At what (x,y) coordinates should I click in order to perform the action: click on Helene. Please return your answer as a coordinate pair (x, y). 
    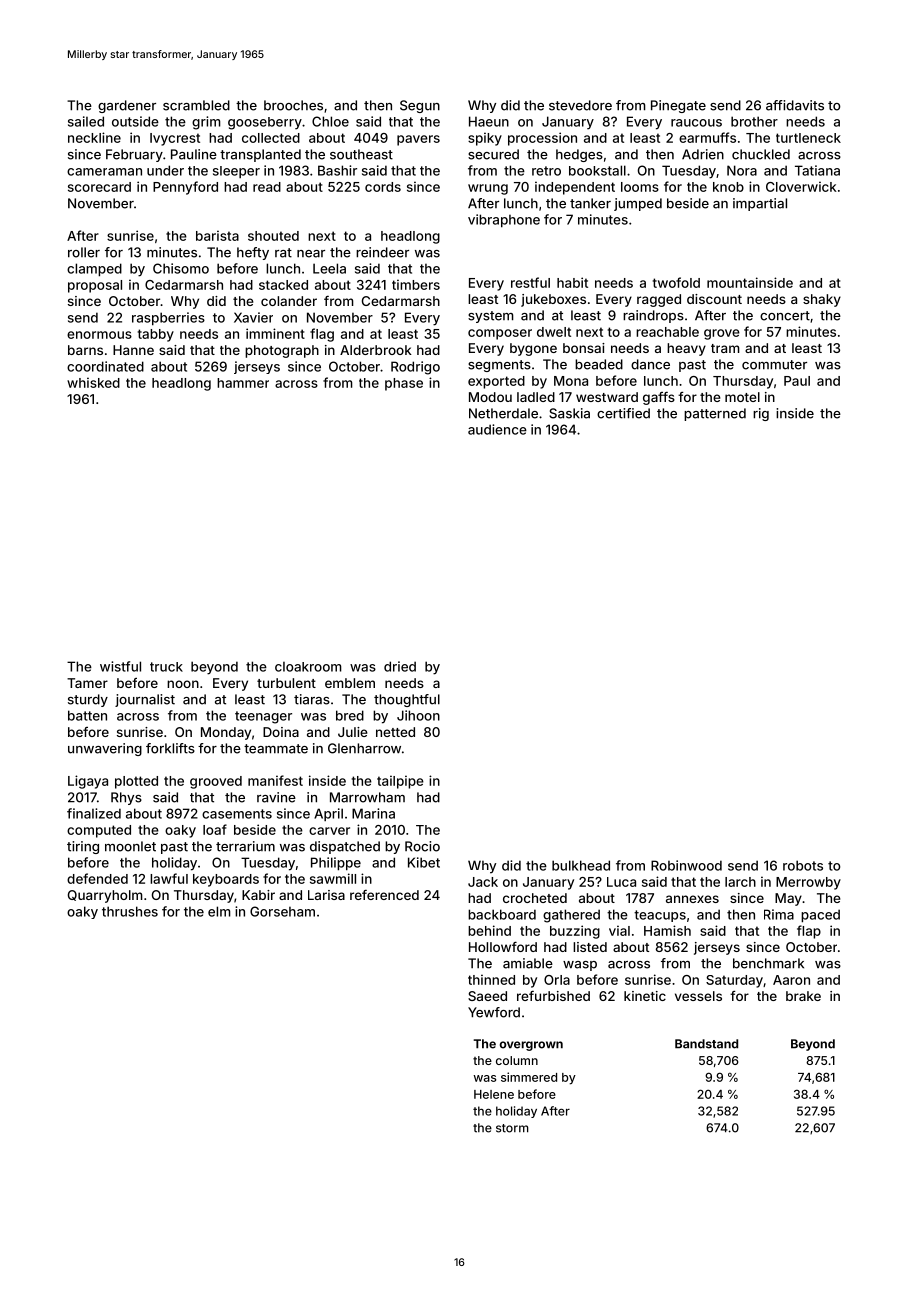
    Looking at the image, I should click on (494, 1094).
